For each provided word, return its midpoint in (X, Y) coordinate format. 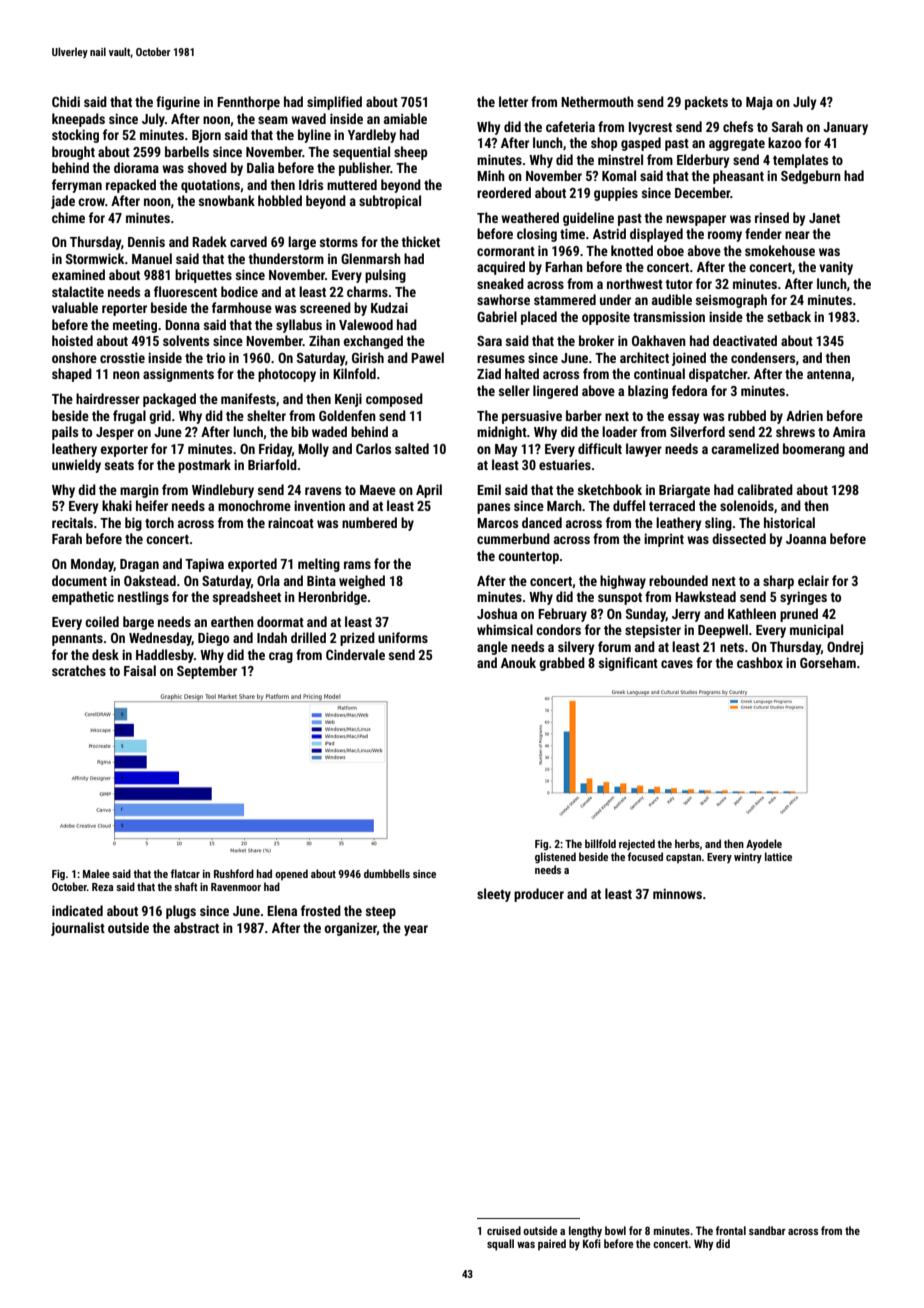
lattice (778, 856)
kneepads (78, 120)
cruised (504, 1230)
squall (500, 1245)
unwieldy (76, 466)
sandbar (767, 1230)
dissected (739, 538)
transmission (669, 317)
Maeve (378, 490)
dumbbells (387, 873)
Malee (96, 873)
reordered (504, 192)
